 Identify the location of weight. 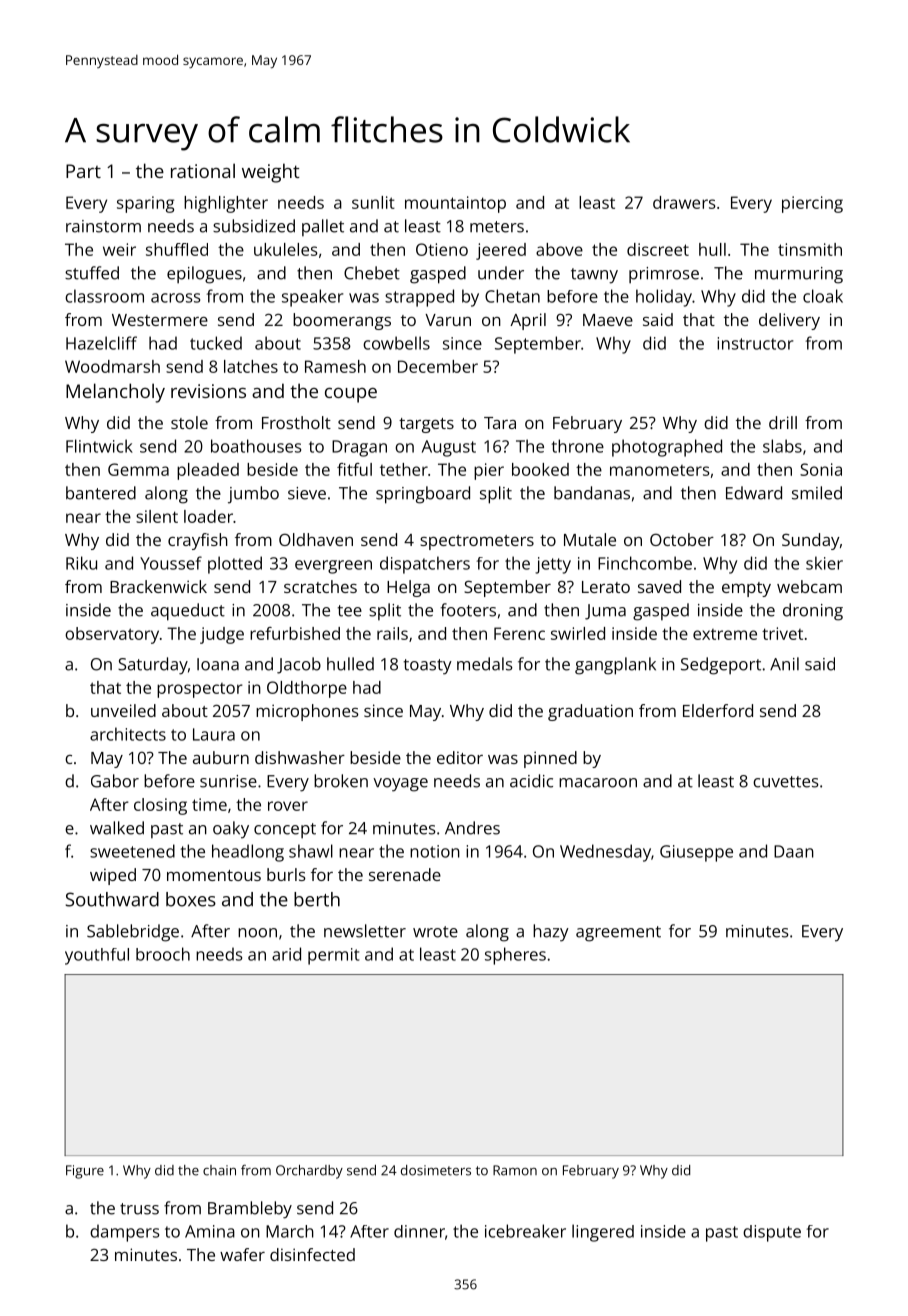
(271, 173).
